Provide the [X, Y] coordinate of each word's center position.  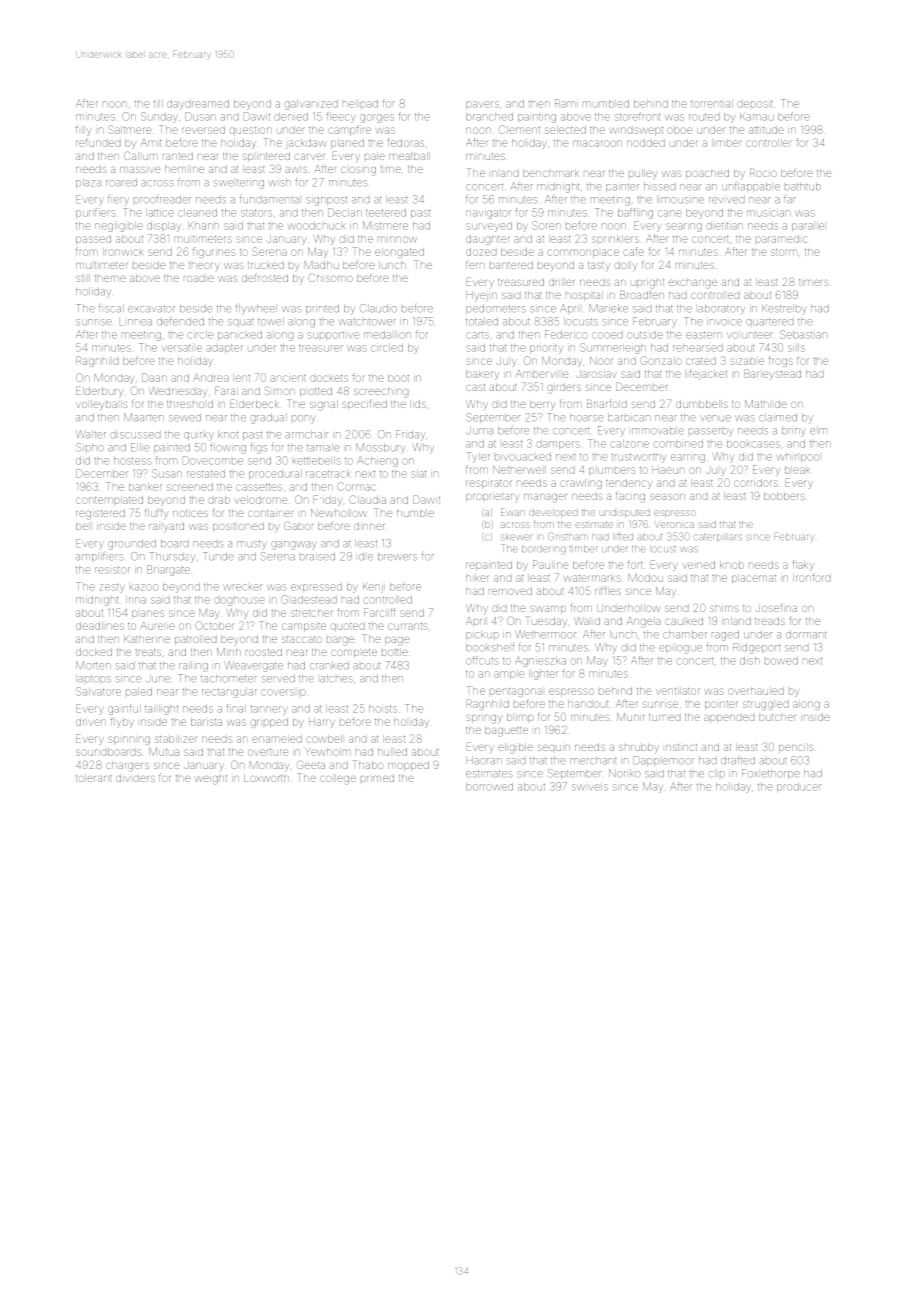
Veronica [674, 525]
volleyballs [102, 405]
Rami [566, 103]
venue [715, 418]
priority [546, 349]
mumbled [606, 104]
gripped [269, 723]
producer [798, 787]
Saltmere [129, 129]
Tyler [478, 457]
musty [251, 544]
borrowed [489, 787]
